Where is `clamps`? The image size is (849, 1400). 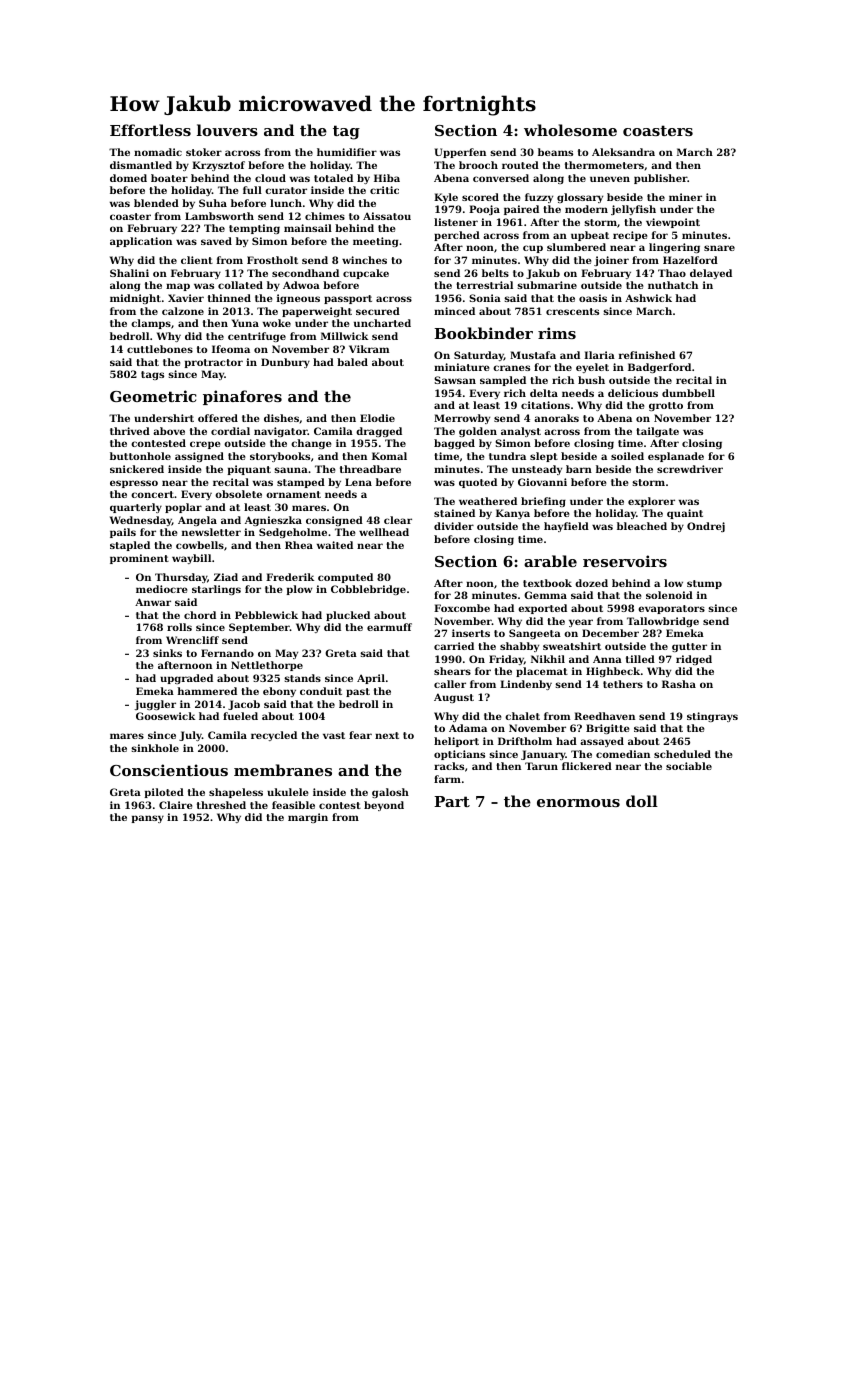 clamps is located at coordinates (151, 324).
